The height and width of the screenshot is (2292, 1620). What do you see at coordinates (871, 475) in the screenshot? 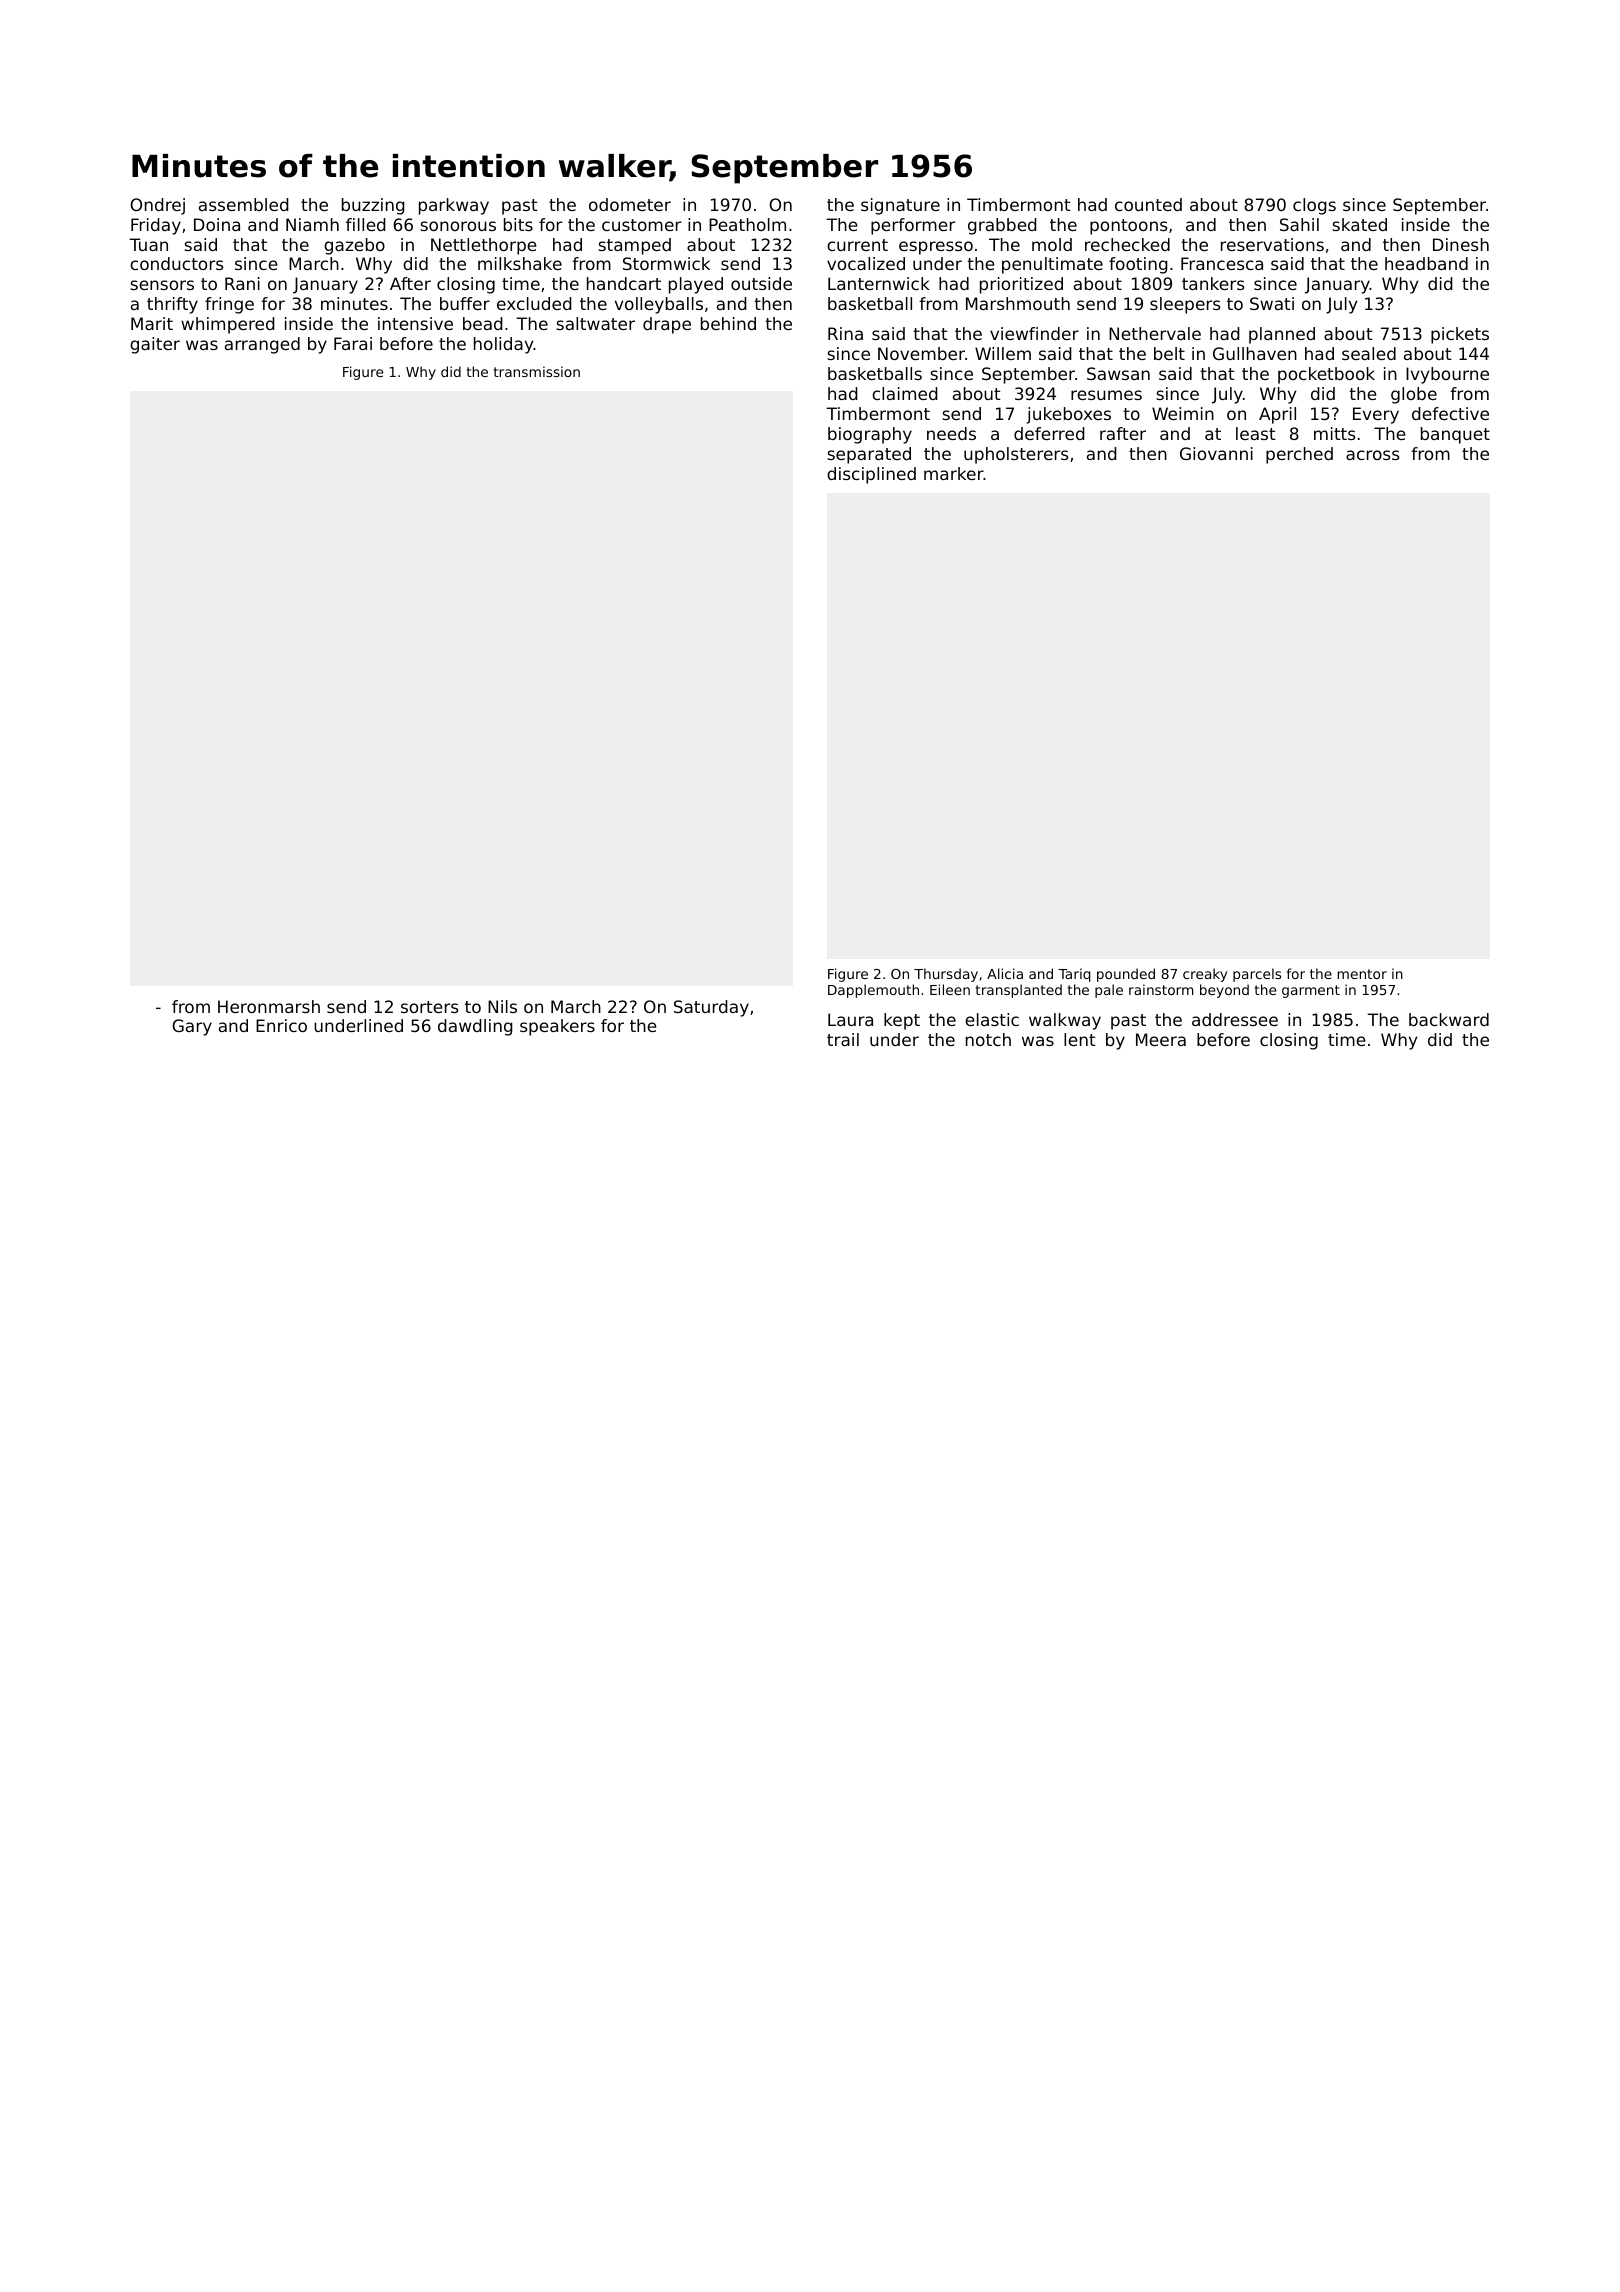
I see `disciplined` at bounding box center [871, 475].
